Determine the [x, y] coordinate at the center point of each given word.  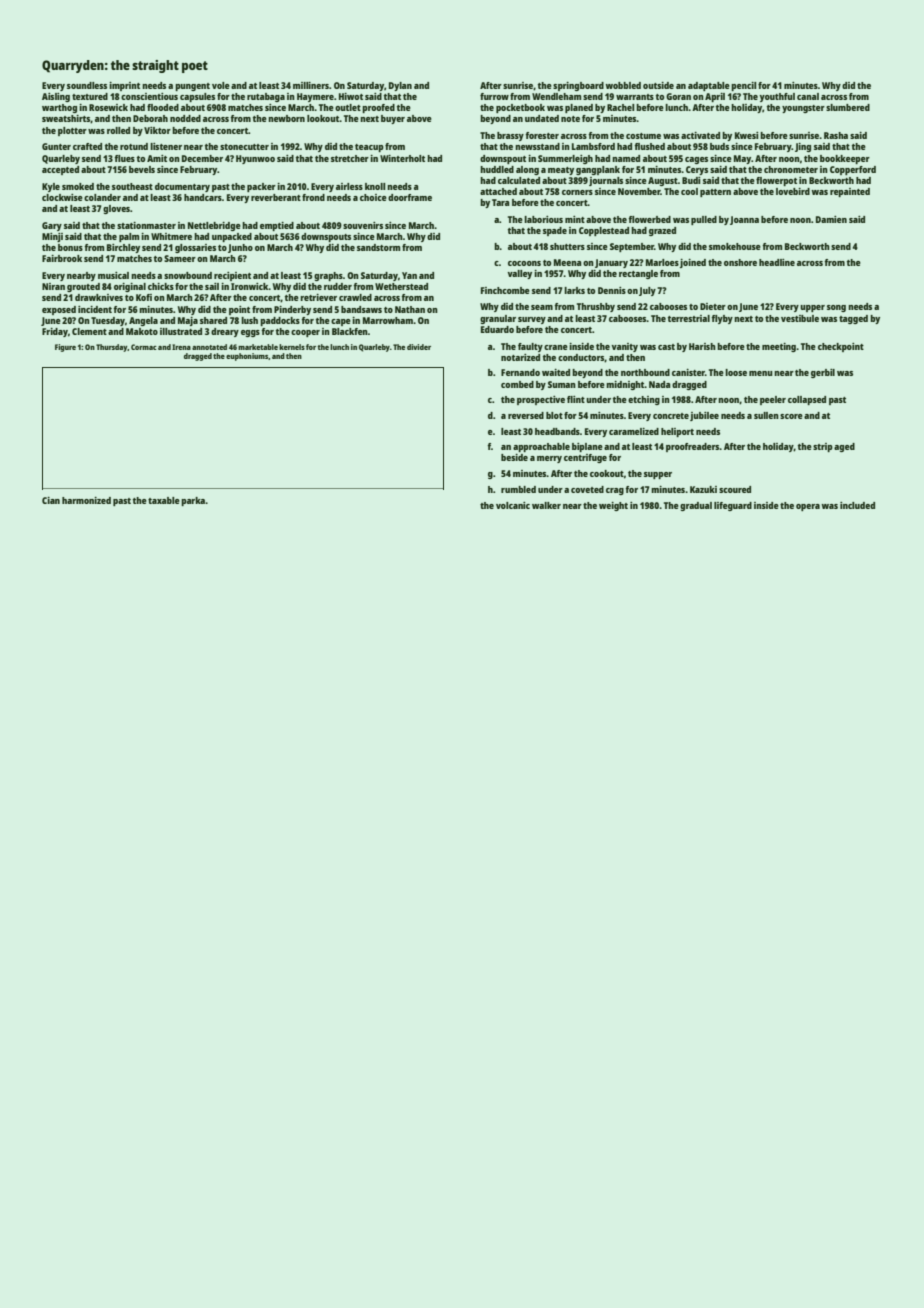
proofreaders [693, 447]
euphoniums [247, 357]
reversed [526, 415]
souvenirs [363, 225]
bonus [70, 247]
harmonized [86, 500]
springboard [578, 86]
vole [221, 85]
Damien [831, 219]
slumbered [848, 107]
